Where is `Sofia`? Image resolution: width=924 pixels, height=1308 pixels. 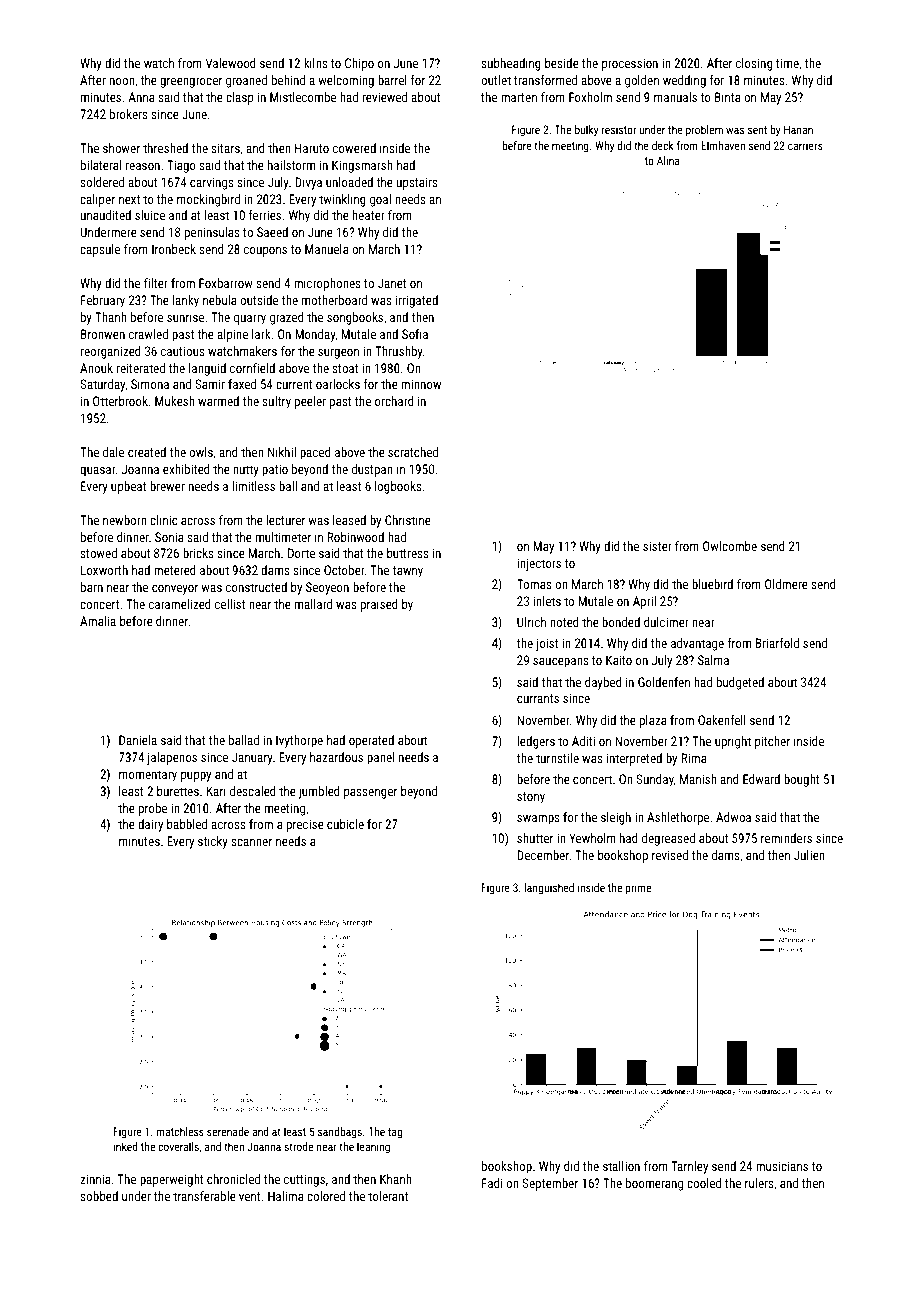 Sofia is located at coordinates (415, 334).
